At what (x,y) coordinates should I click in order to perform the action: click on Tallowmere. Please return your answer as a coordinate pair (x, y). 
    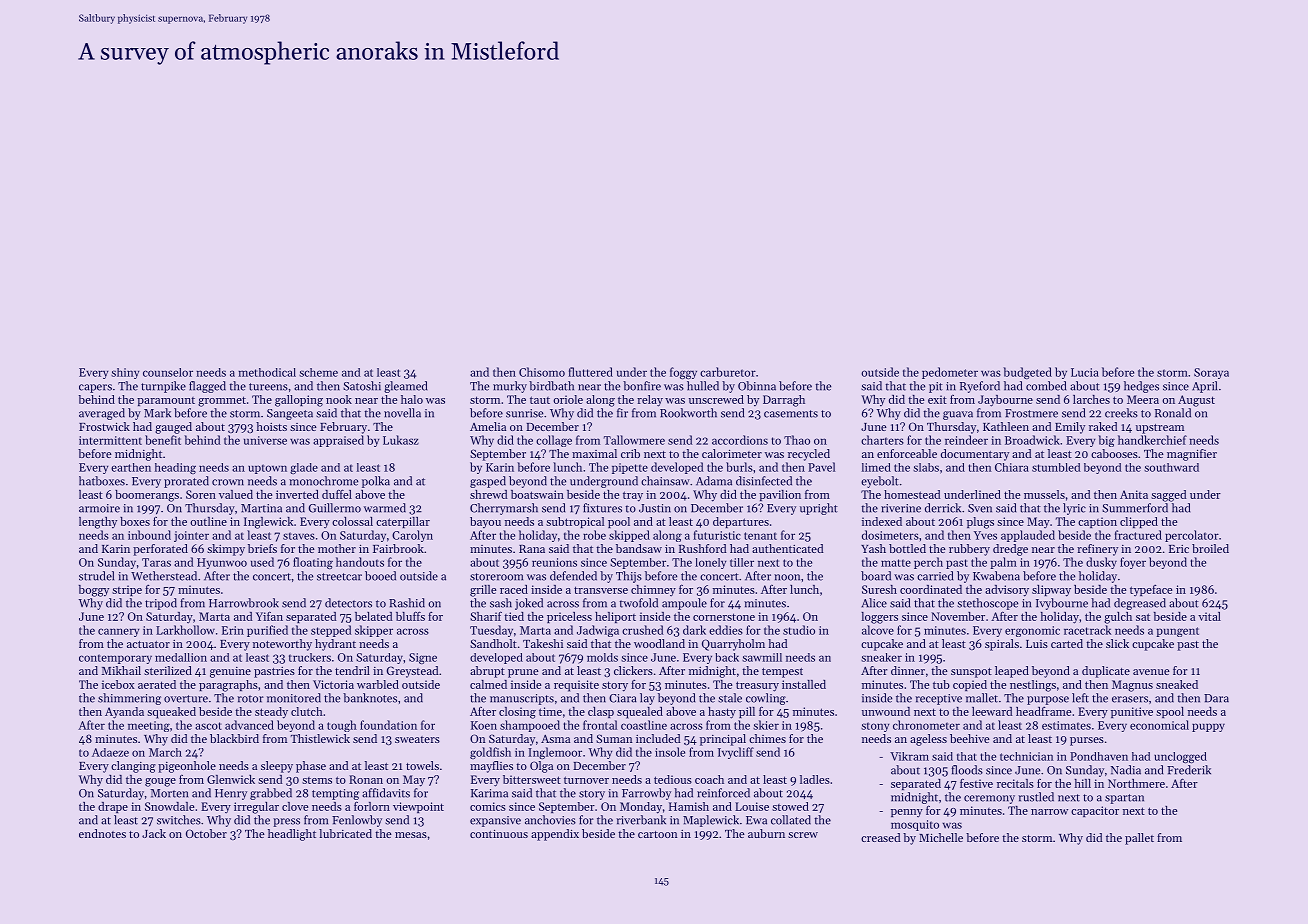
    Looking at the image, I should click on (634, 440).
